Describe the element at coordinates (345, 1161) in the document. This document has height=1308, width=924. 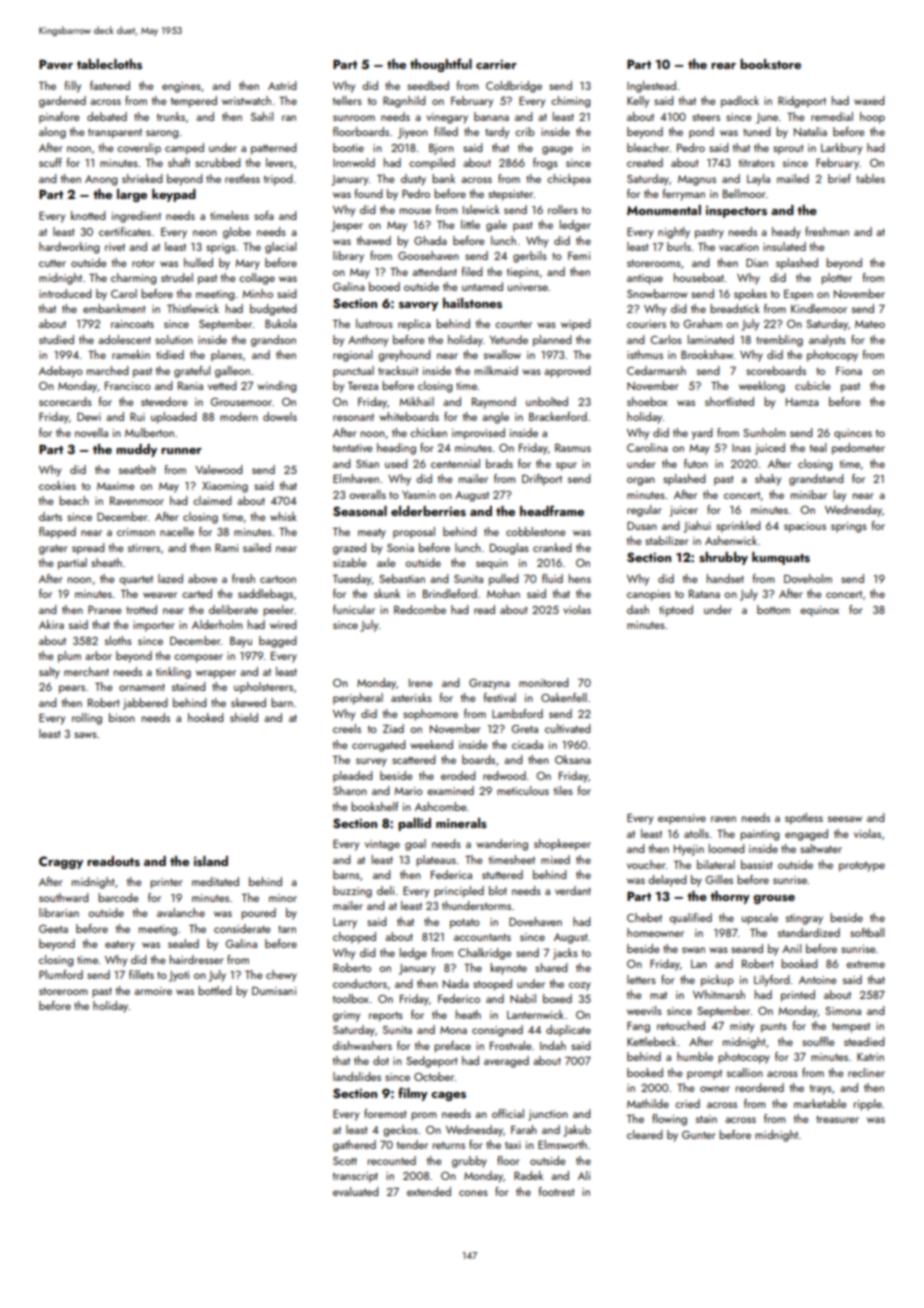
I see `Scott` at that location.
